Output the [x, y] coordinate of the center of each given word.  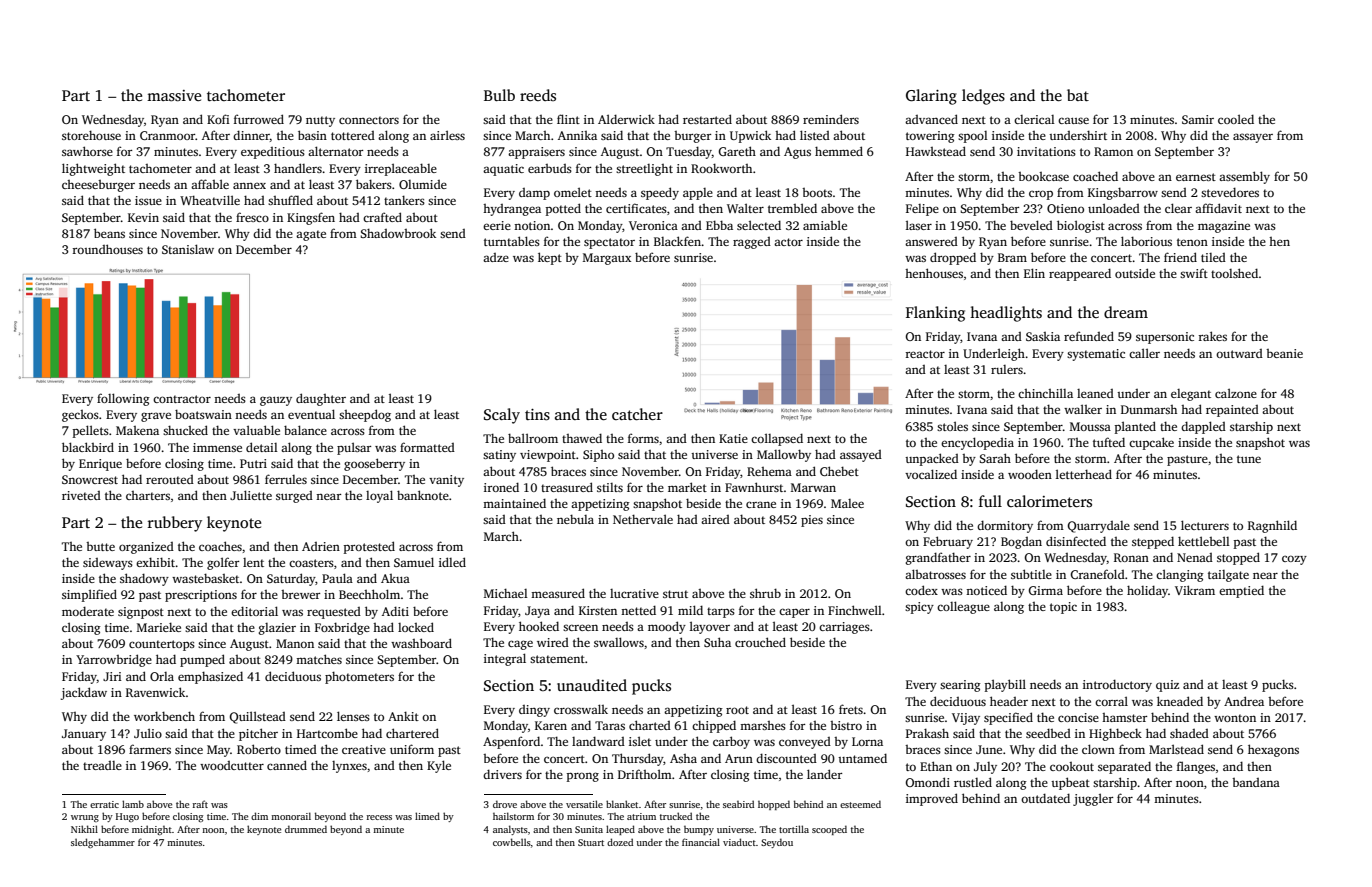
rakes [1213, 336]
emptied [1241, 591]
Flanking [935, 314]
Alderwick [626, 119]
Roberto [259, 749]
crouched [760, 642]
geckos [80, 416]
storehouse [91, 135]
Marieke [159, 627]
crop [1041, 195]
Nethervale [643, 519]
